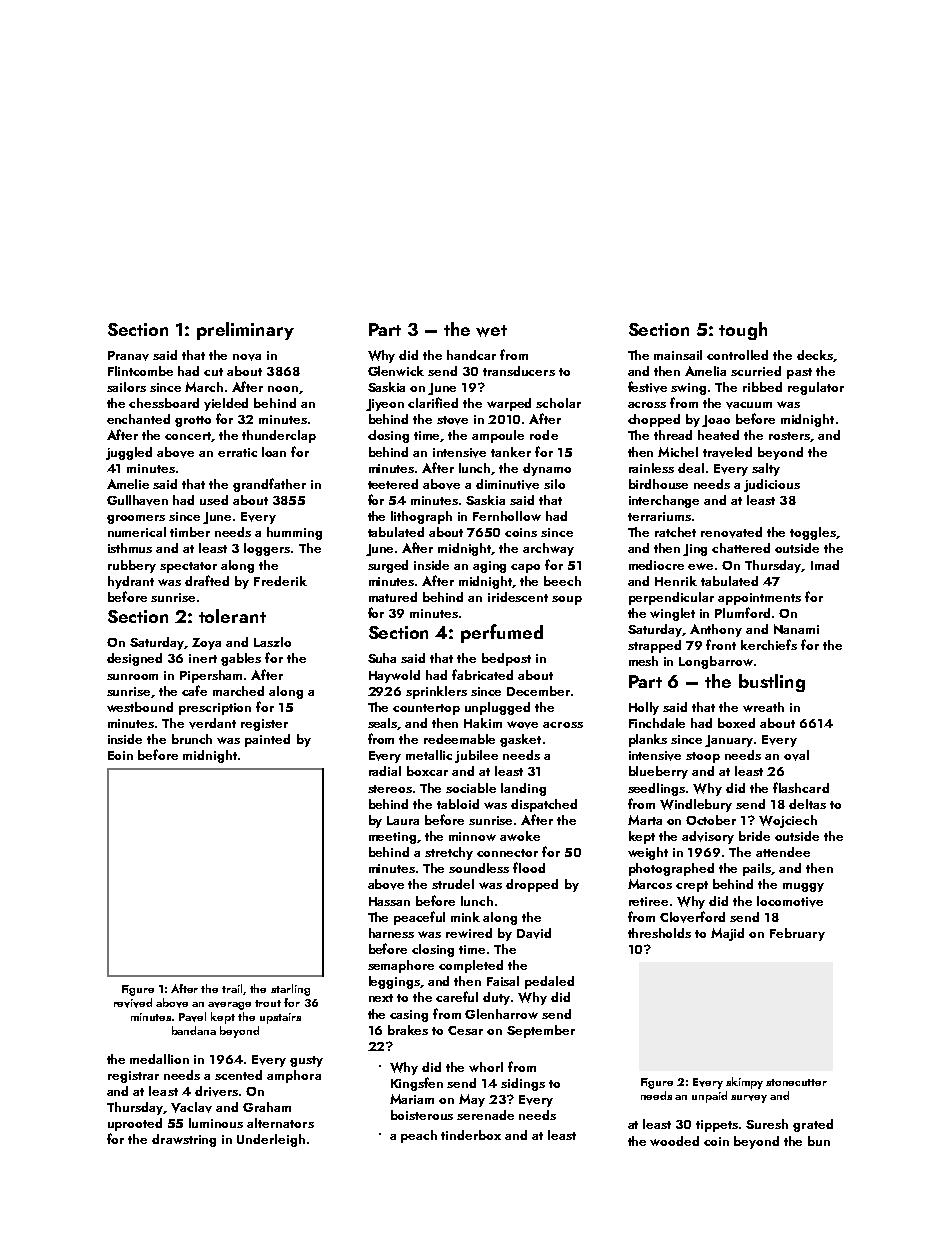  What do you see at coordinates (421, 517) in the document?
I see `lithograph` at bounding box center [421, 517].
